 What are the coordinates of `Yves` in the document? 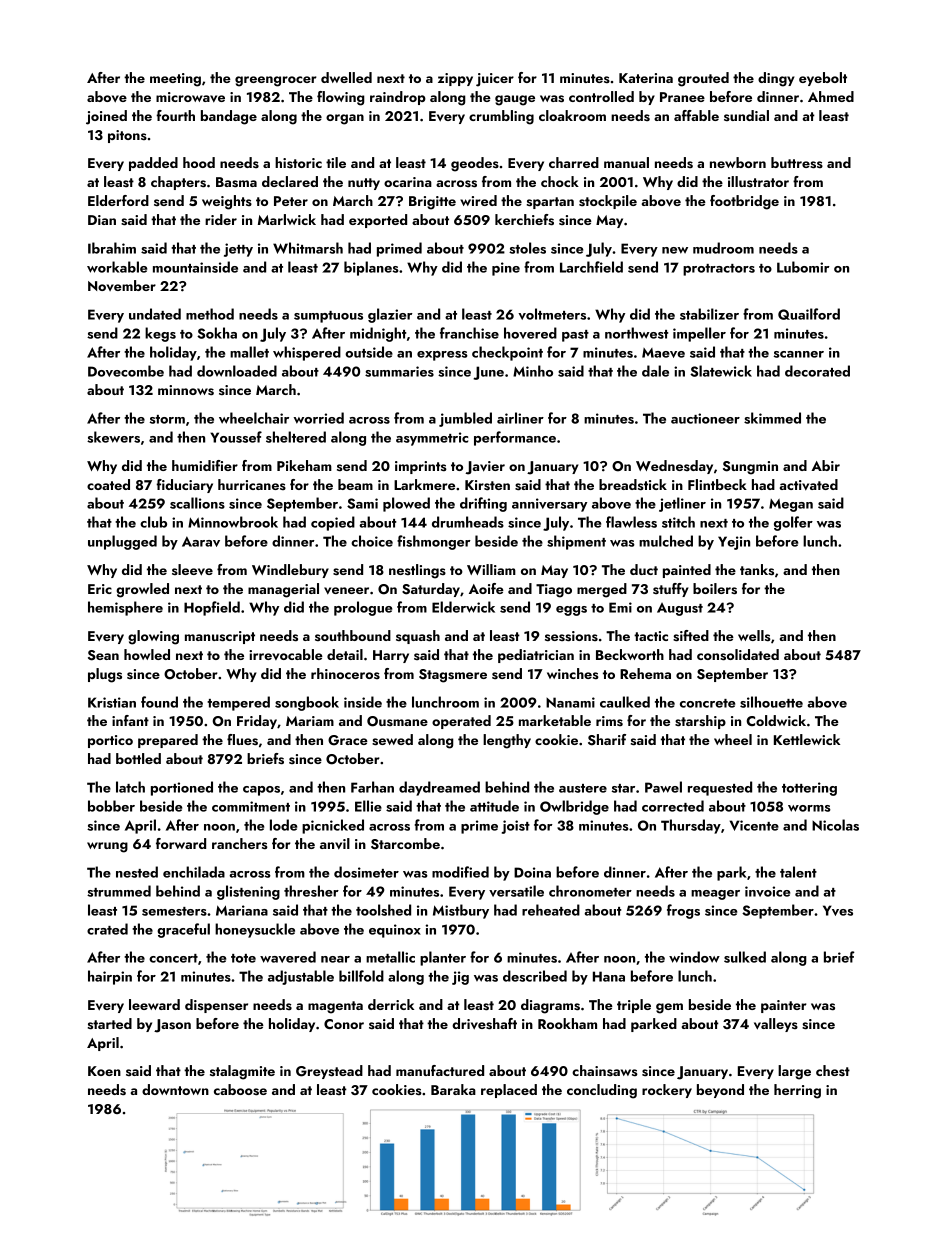 It's located at (838, 910).
